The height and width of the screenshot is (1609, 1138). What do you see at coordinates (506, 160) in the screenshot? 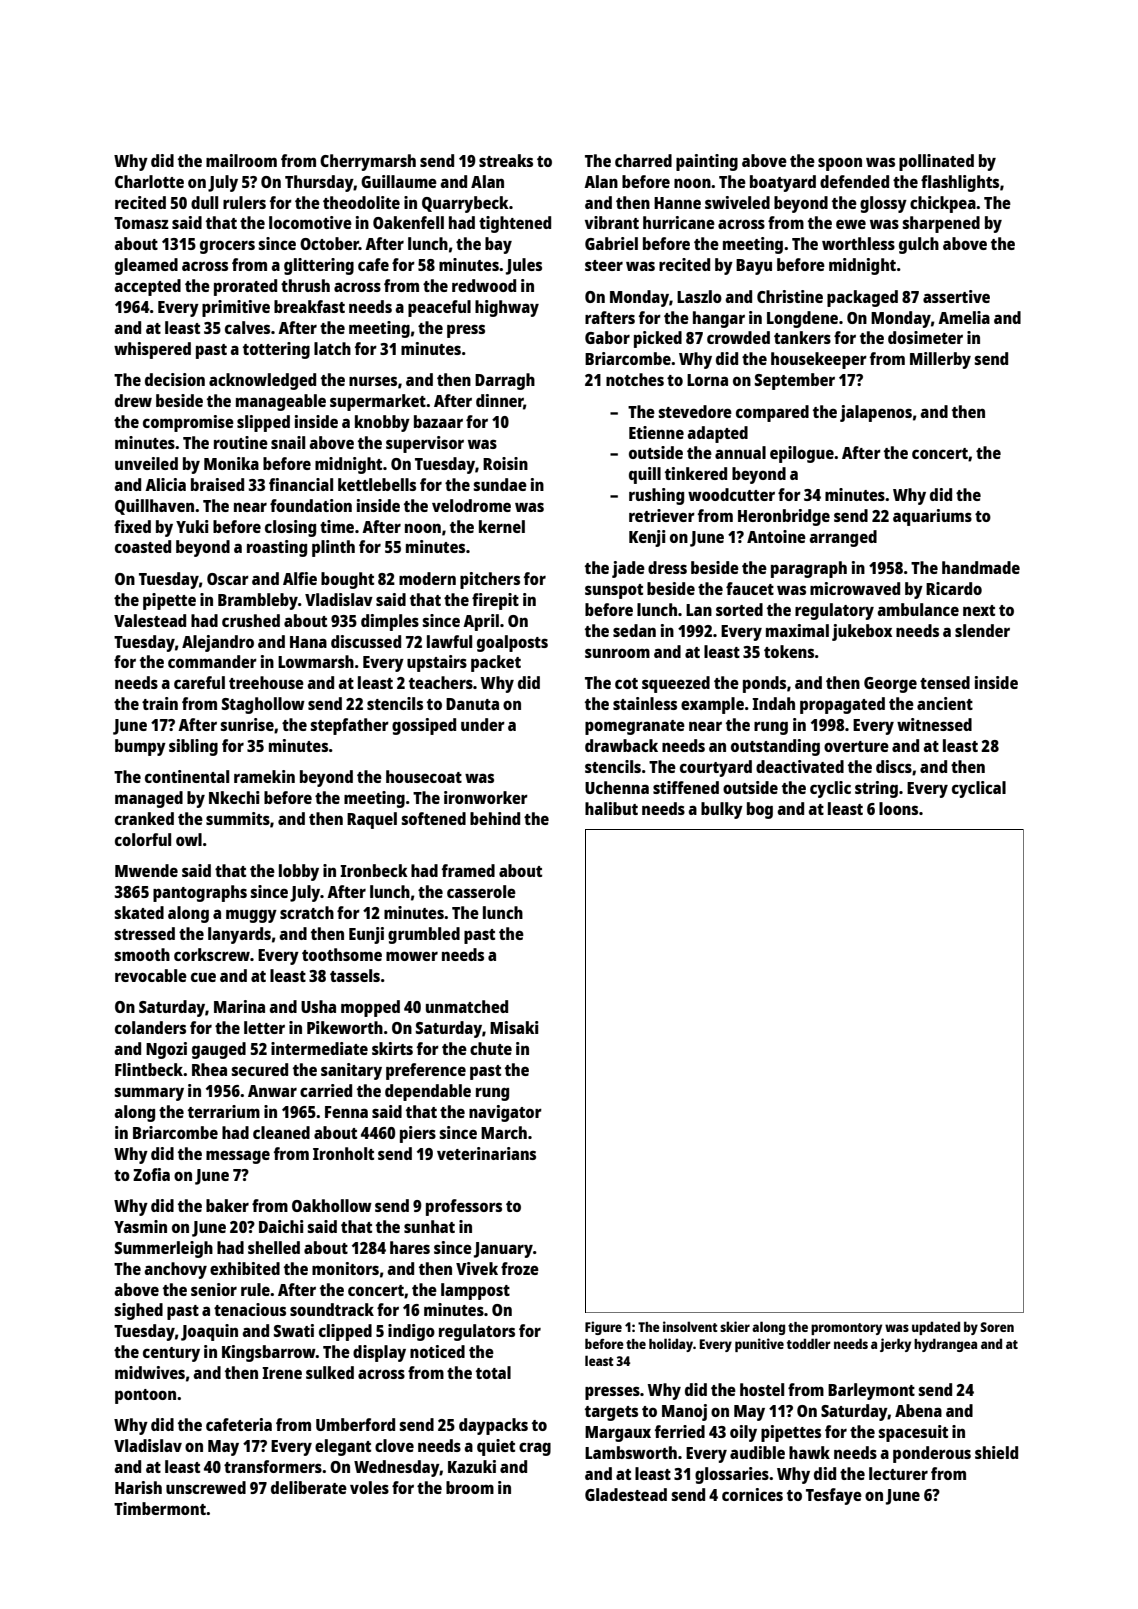
I see `streaks` at bounding box center [506, 160].
